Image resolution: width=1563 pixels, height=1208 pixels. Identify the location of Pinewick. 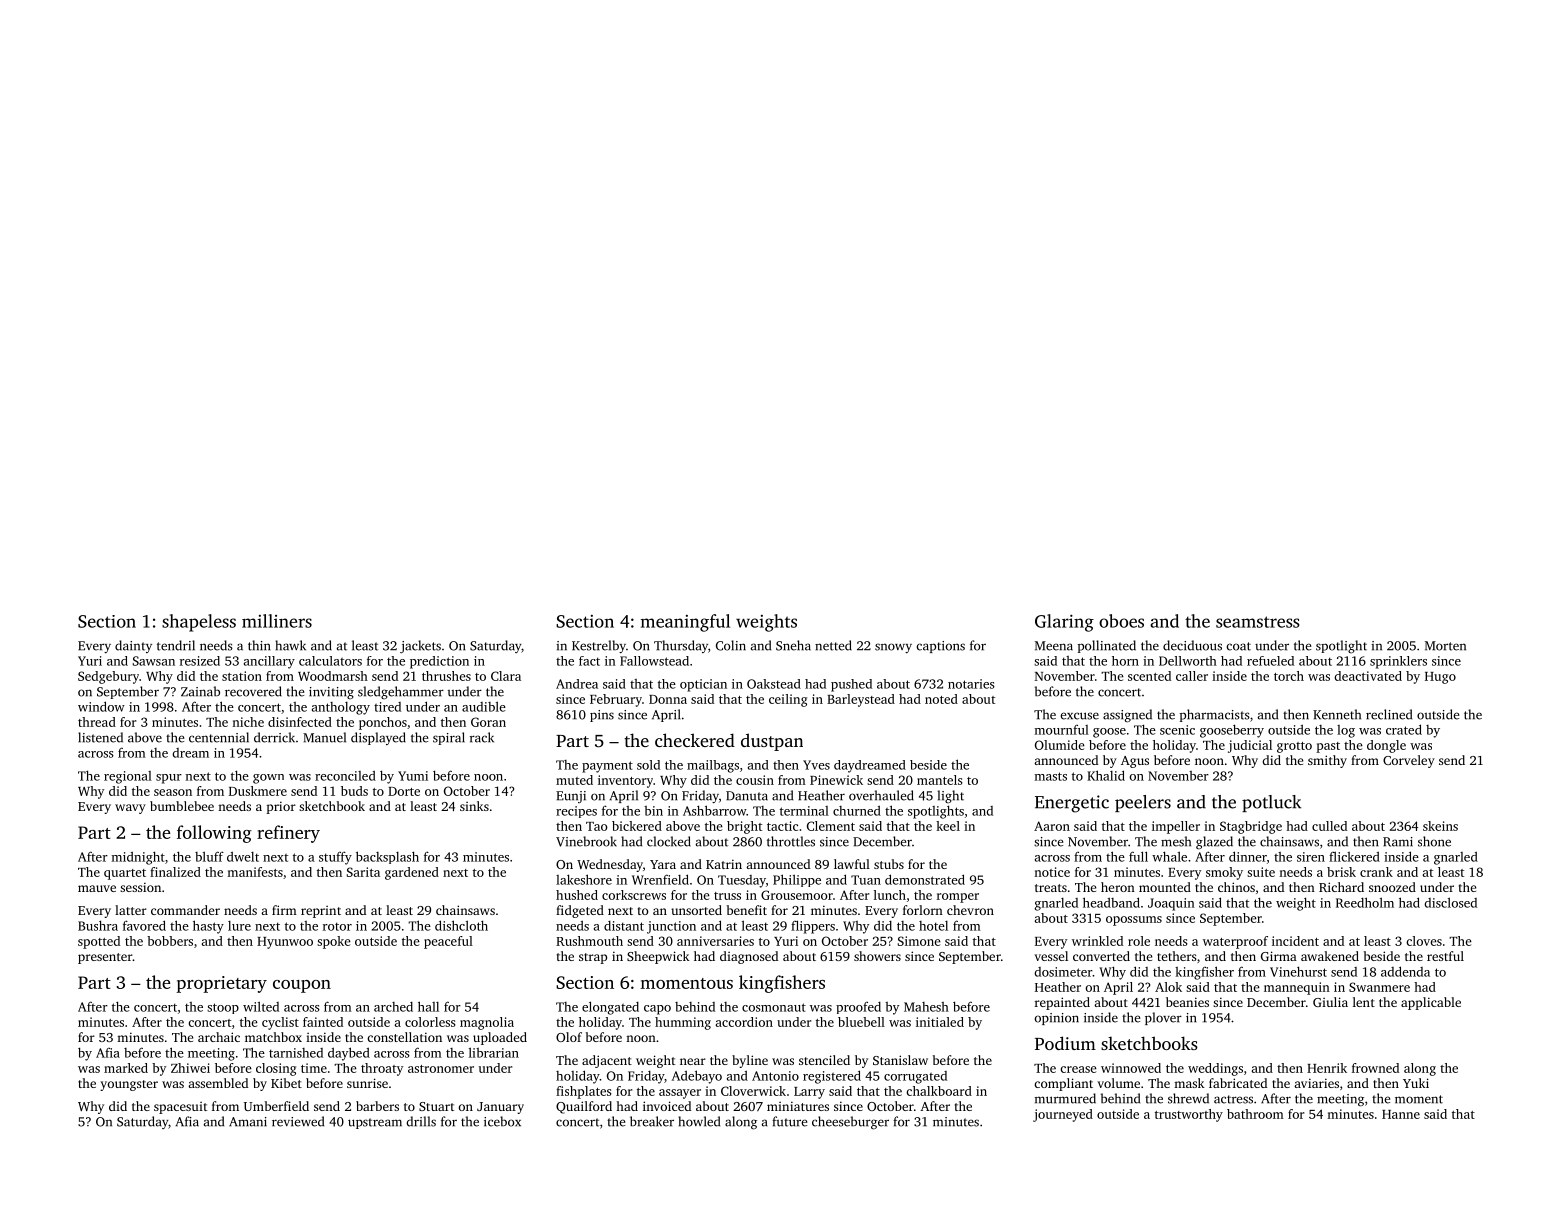
(836, 780).
